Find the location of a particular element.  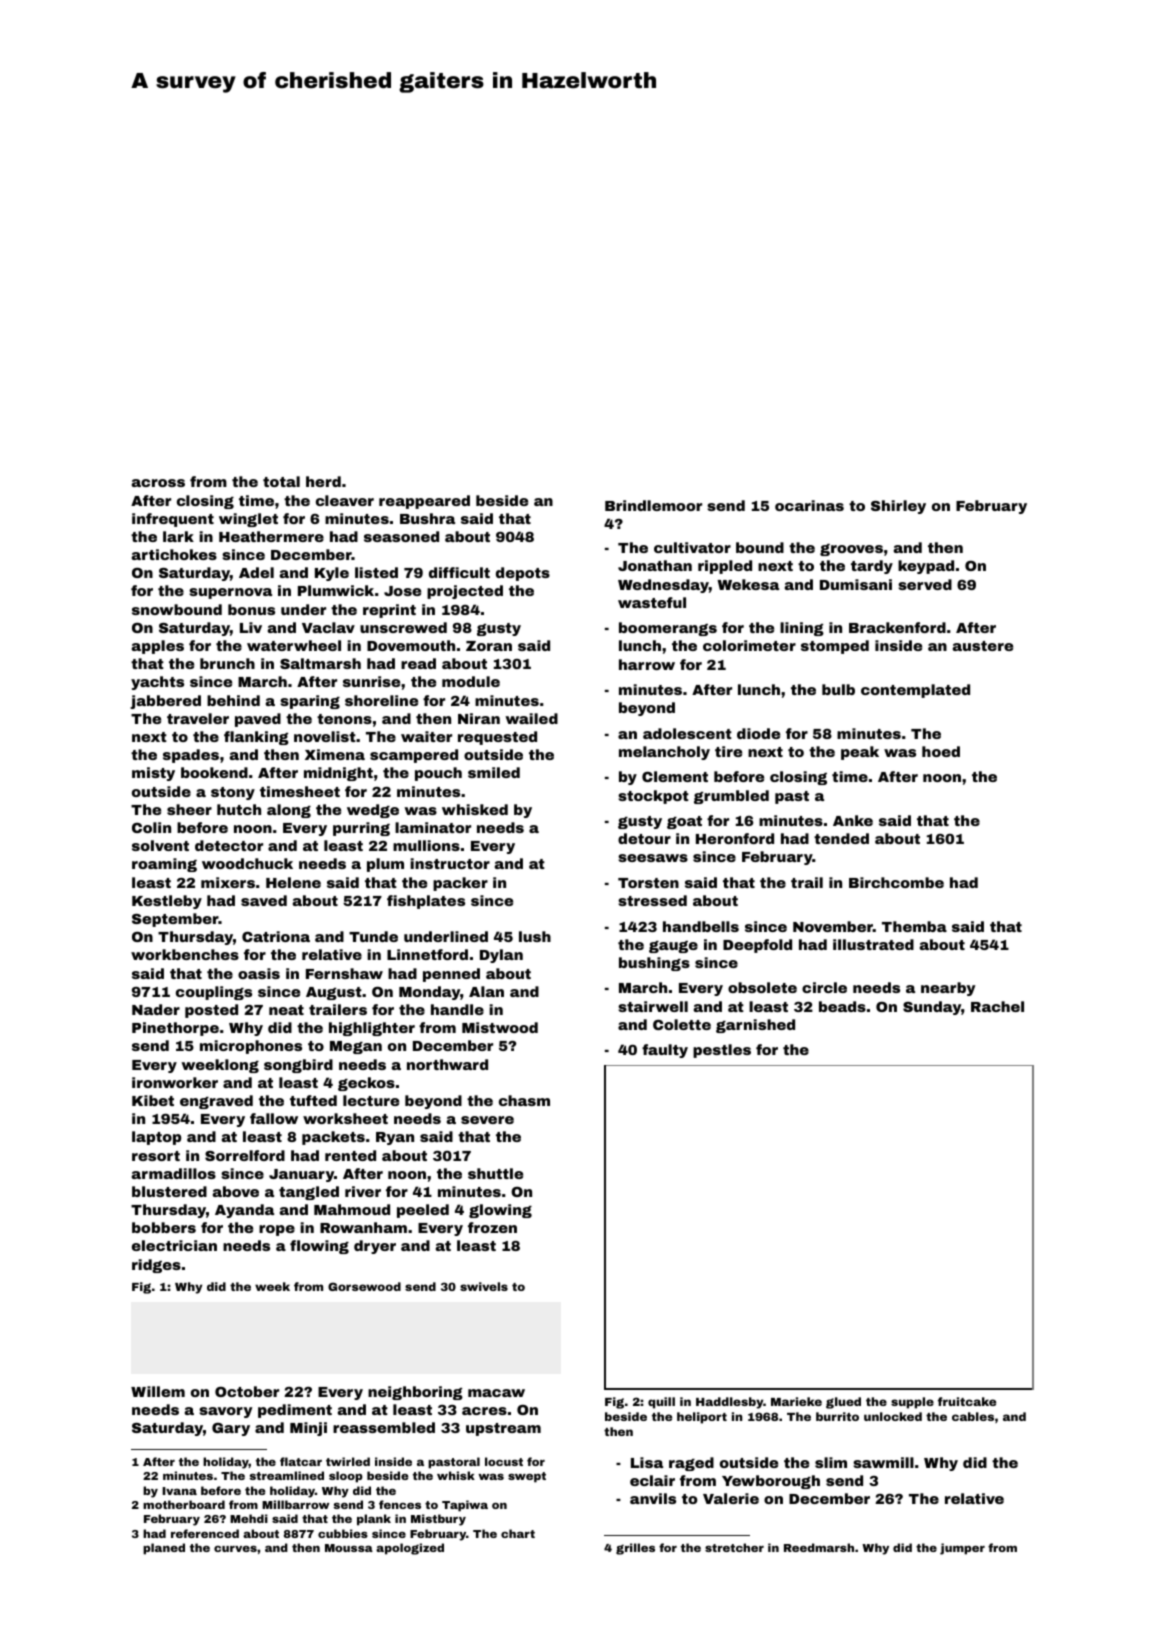

grilles is located at coordinates (635, 1549).
